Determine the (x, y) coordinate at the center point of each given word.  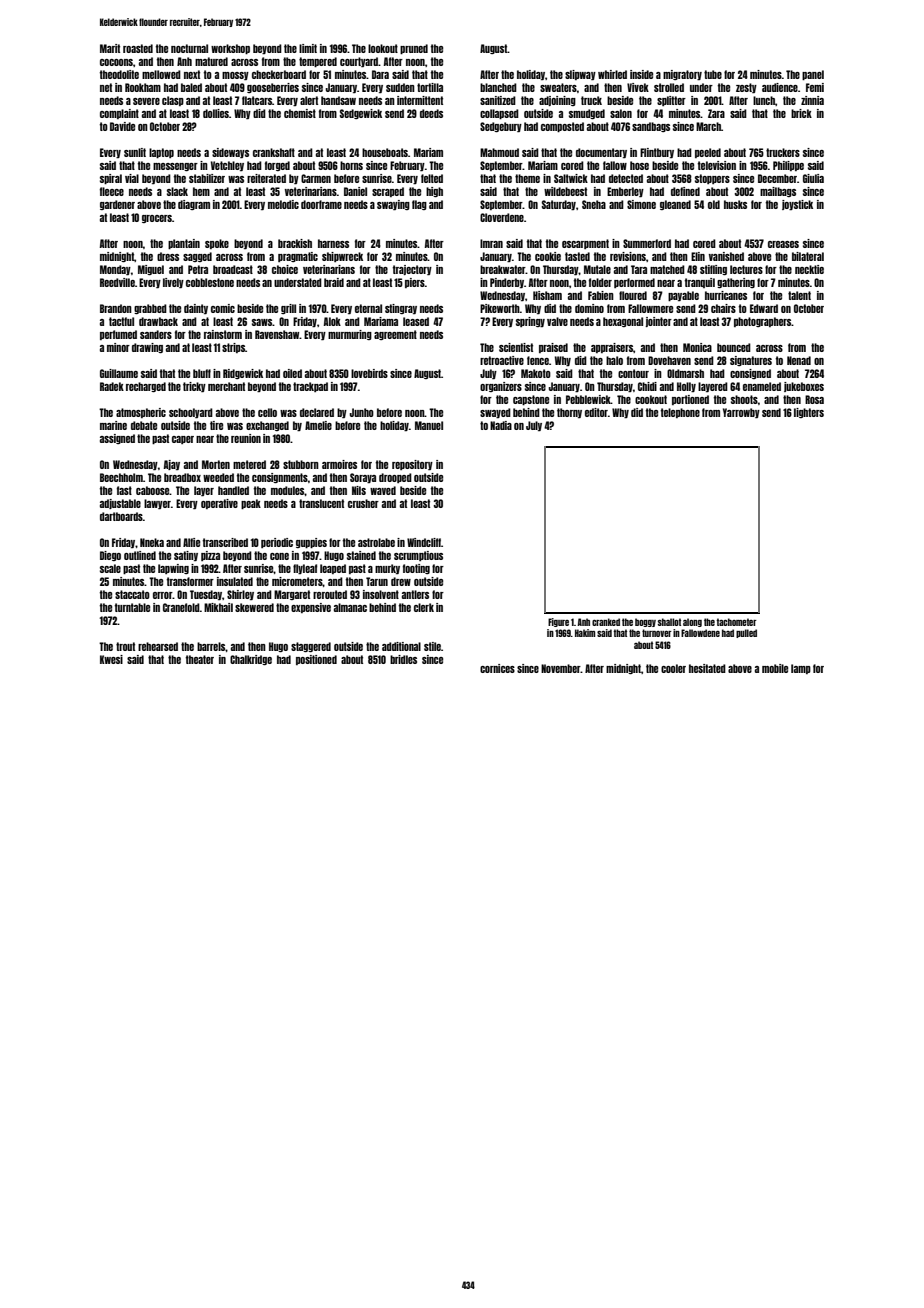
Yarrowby (741, 413)
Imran (491, 243)
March (708, 126)
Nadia (501, 425)
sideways (230, 153)
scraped (388, 192)
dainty (196, 309)
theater (199, 659)
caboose (153, 490)
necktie (809, 269)
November (561, 668)
